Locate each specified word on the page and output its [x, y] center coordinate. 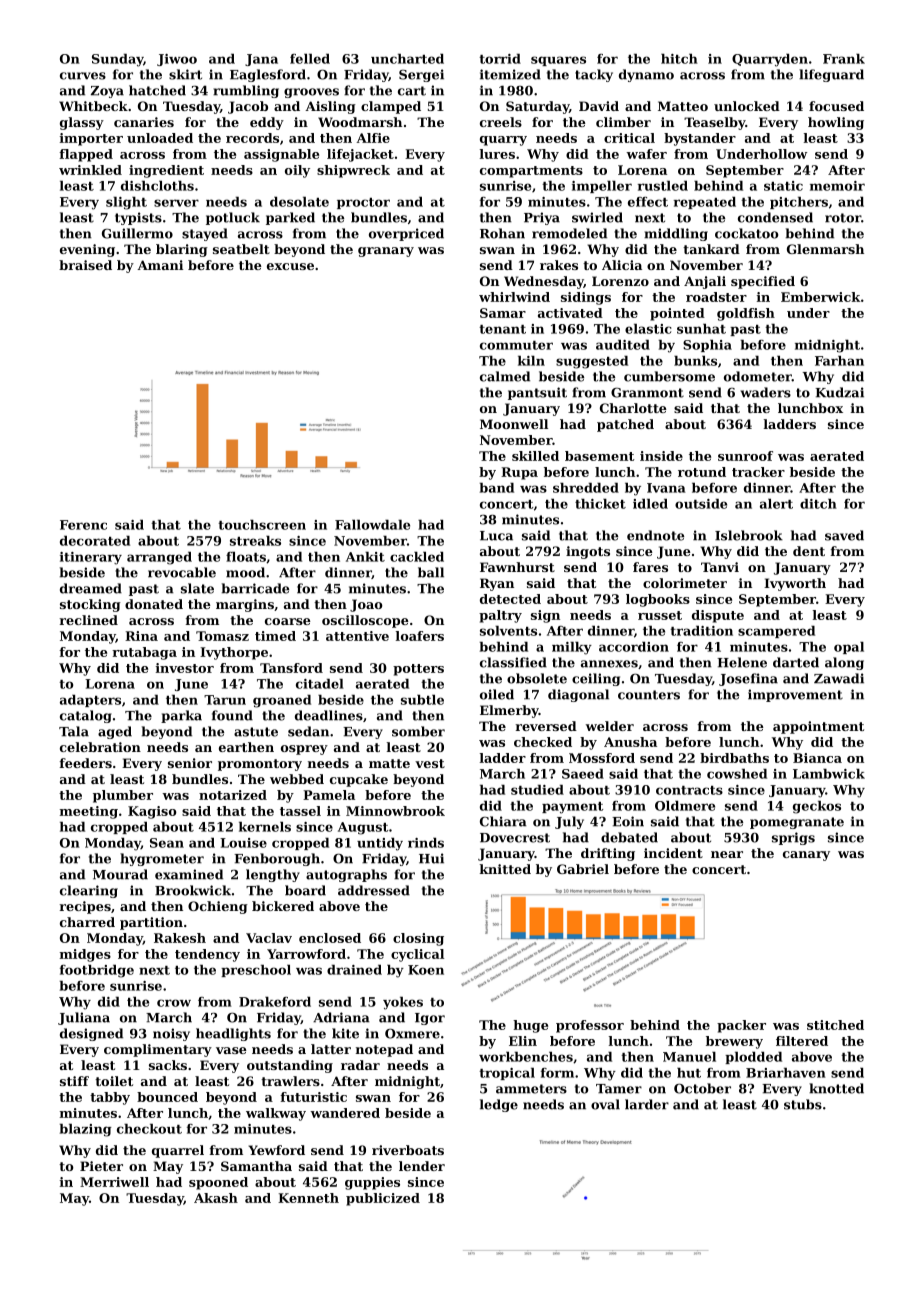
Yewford [276, 1150]
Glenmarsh [825, 249]
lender [422, 1166]
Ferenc [83, 525]
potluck [233, 218]
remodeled [569, 233]
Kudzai [839, 392]
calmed [505, 376]
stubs [803, 1104]
